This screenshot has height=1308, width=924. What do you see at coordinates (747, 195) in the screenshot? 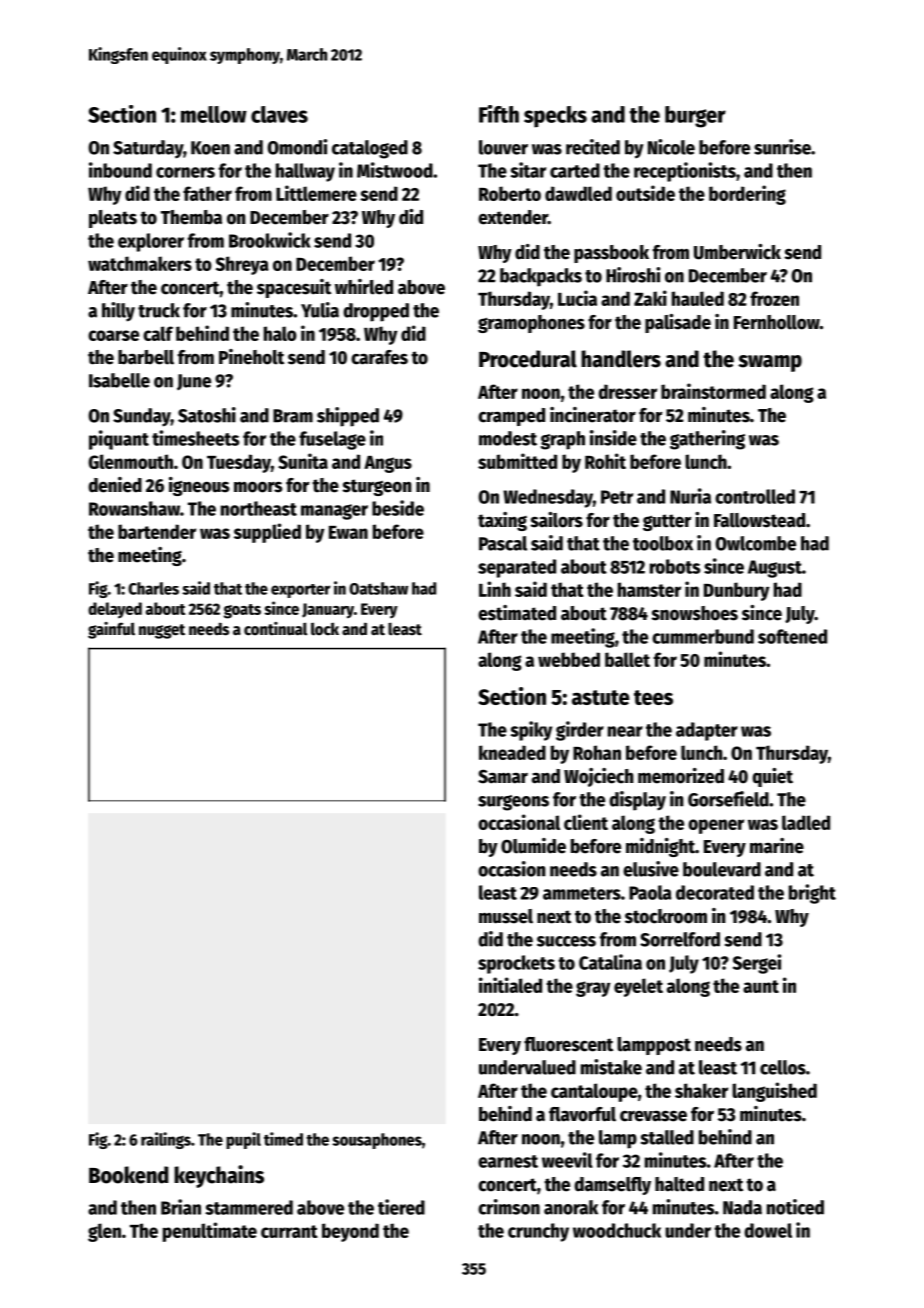
I see `bordering` at bounding box center [747, 195].
